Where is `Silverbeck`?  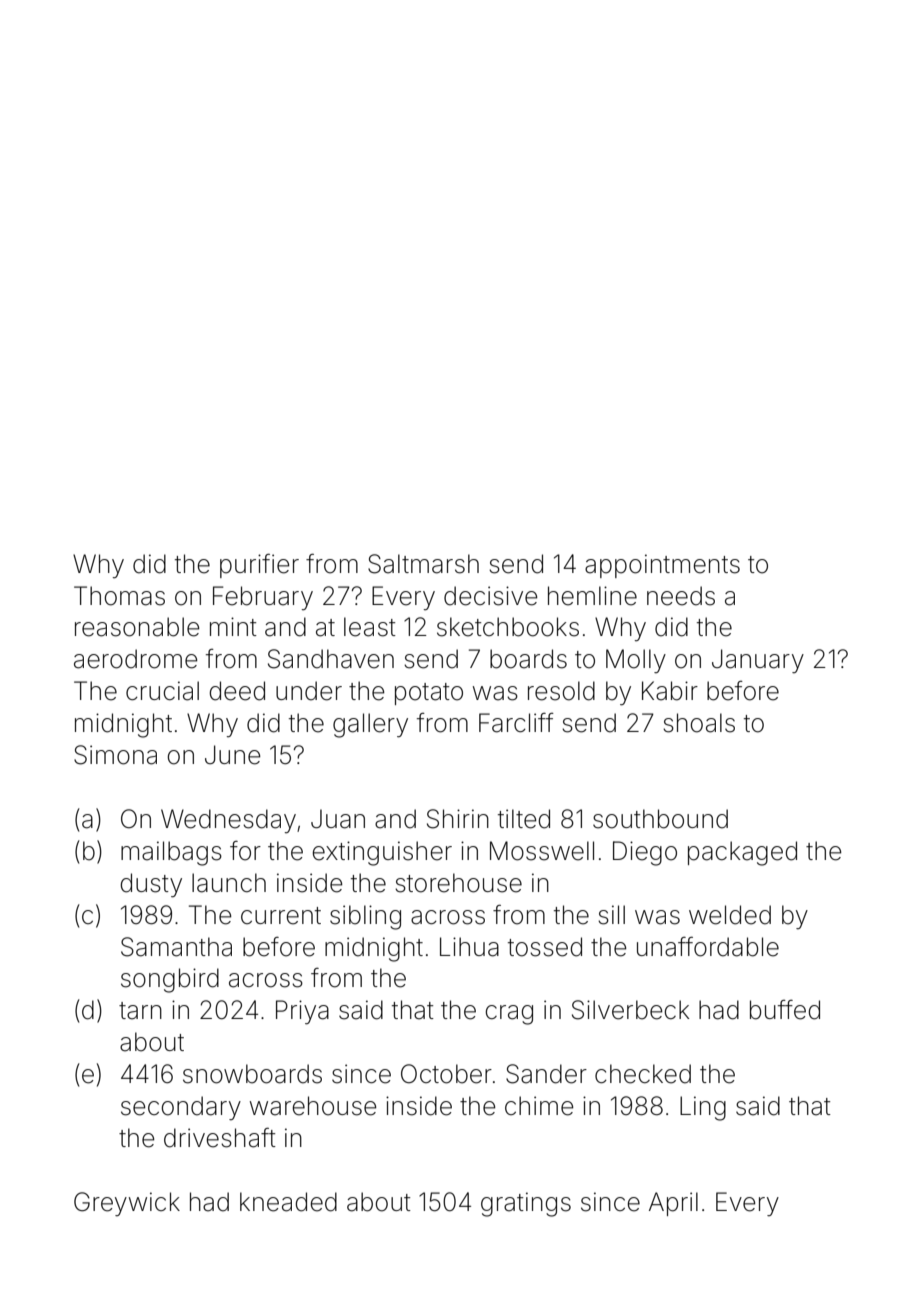
Silverbeck is located at coordinates (630, 1010).
